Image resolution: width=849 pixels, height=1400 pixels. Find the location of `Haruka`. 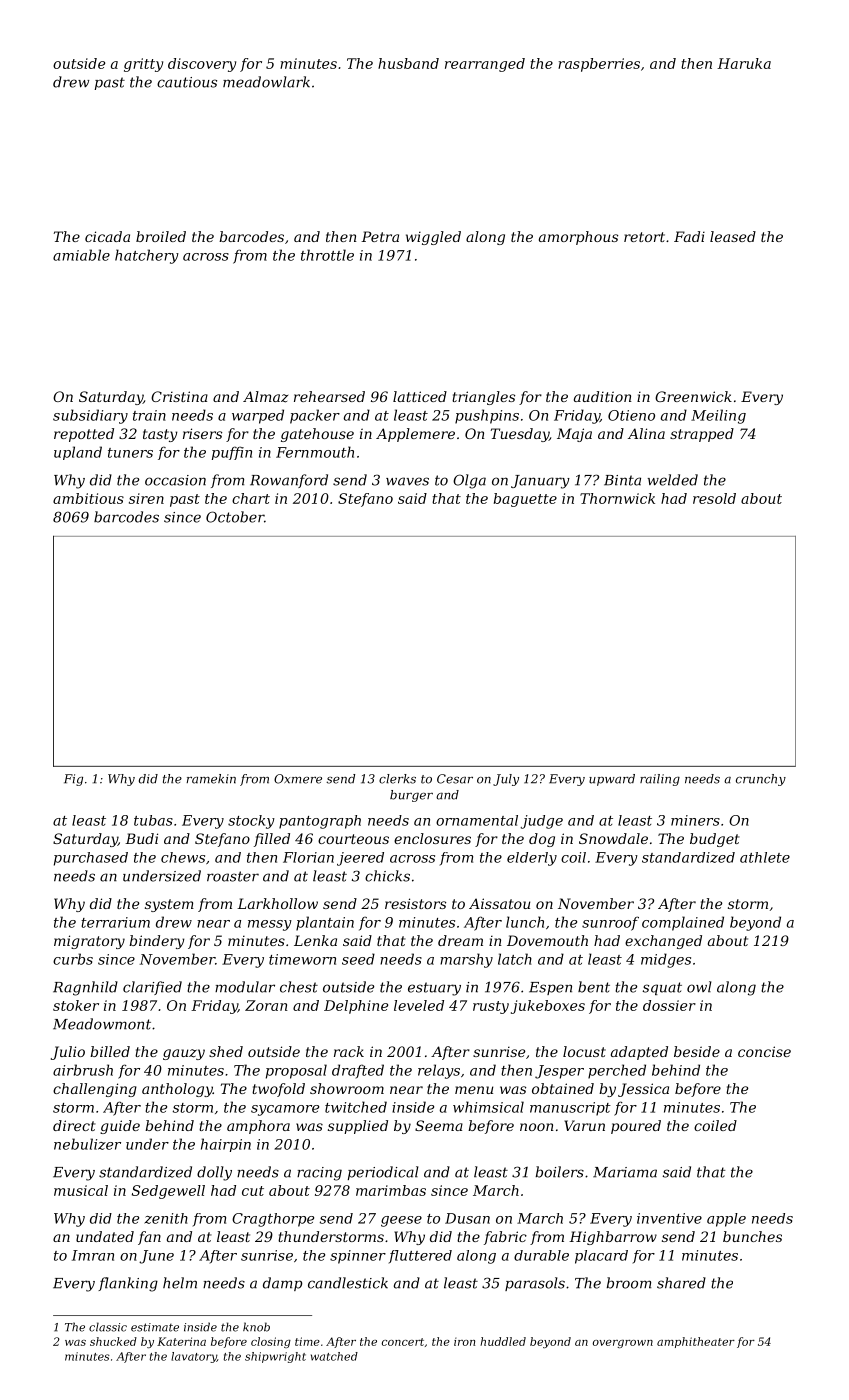

Haruka is located at coordinates (744, 63).
